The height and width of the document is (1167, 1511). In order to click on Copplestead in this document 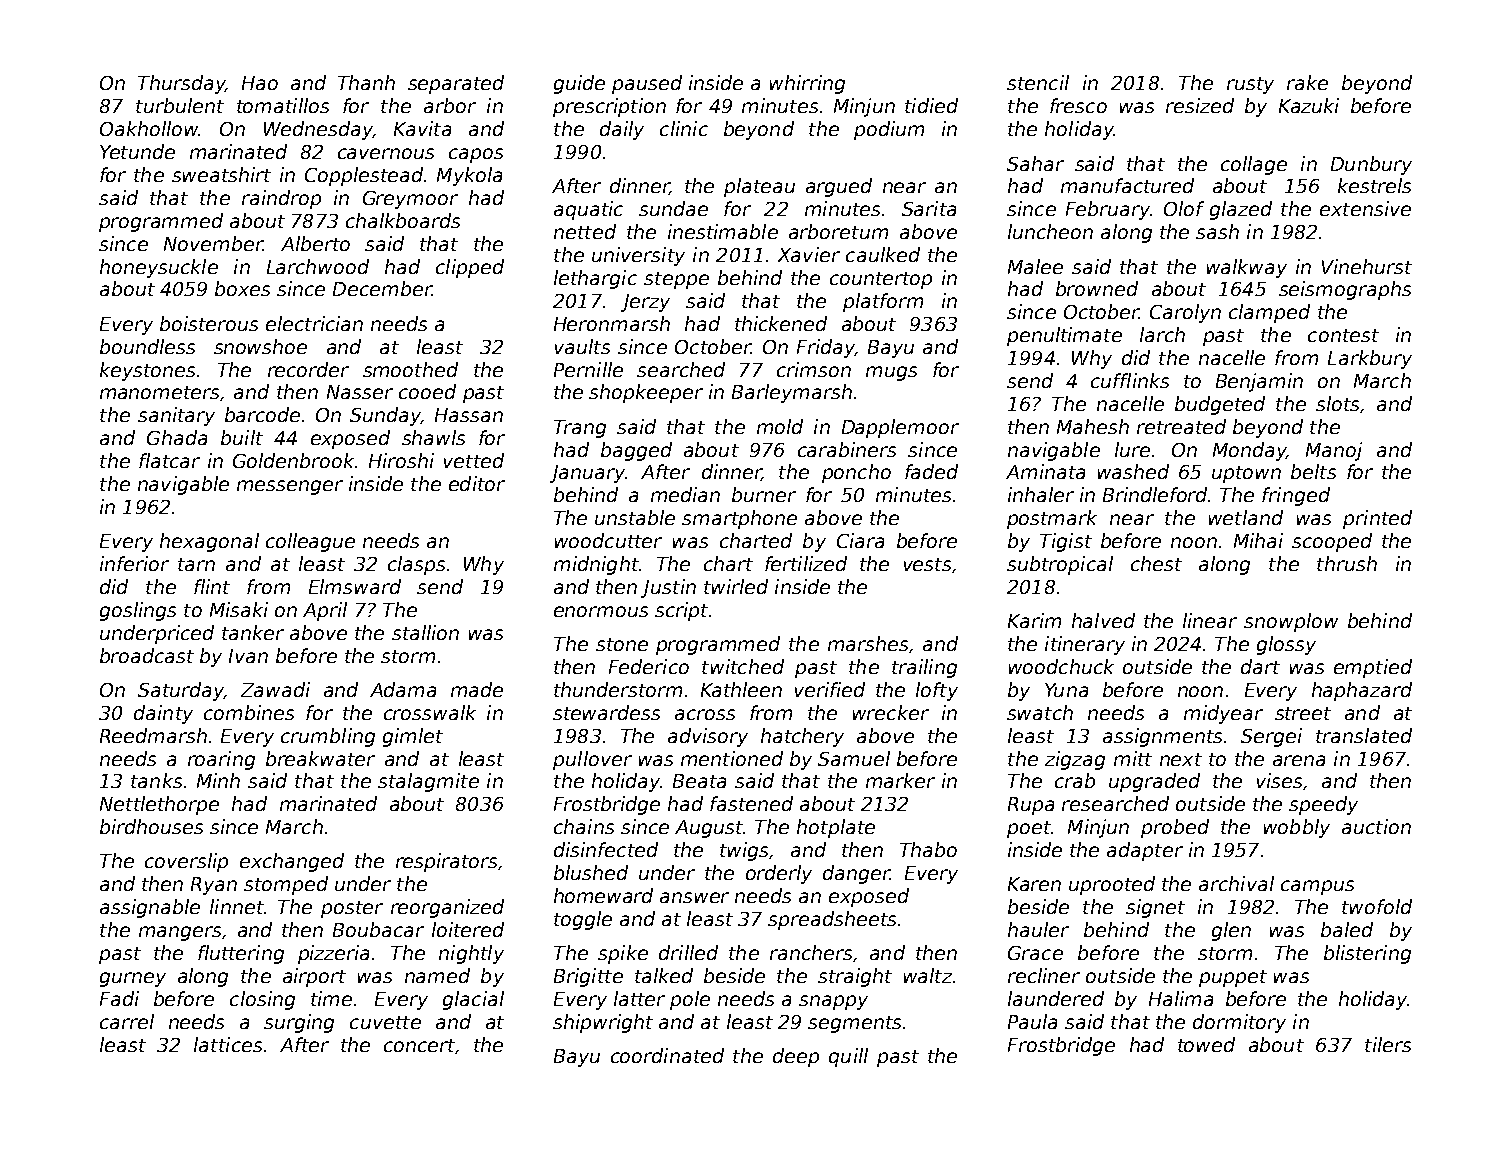, I will do `click(364, 176)`.
